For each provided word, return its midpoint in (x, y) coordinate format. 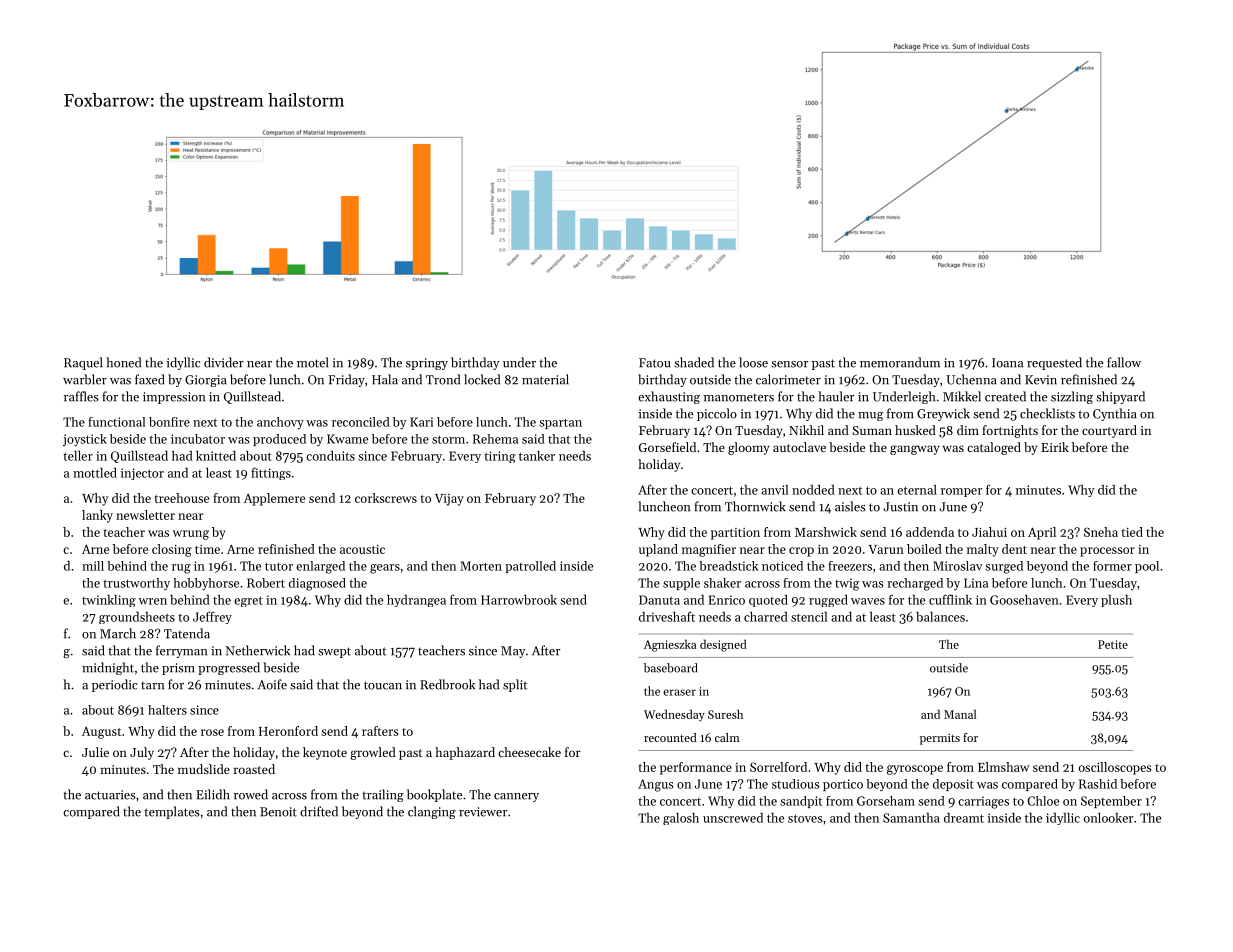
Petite (1113, 644)
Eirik (1055, 447)
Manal (960, 714)
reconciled (361, 422)
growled (373, 753)
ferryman (181, 651)
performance (696, 768)
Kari (421, 422)
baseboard (671, 668)
